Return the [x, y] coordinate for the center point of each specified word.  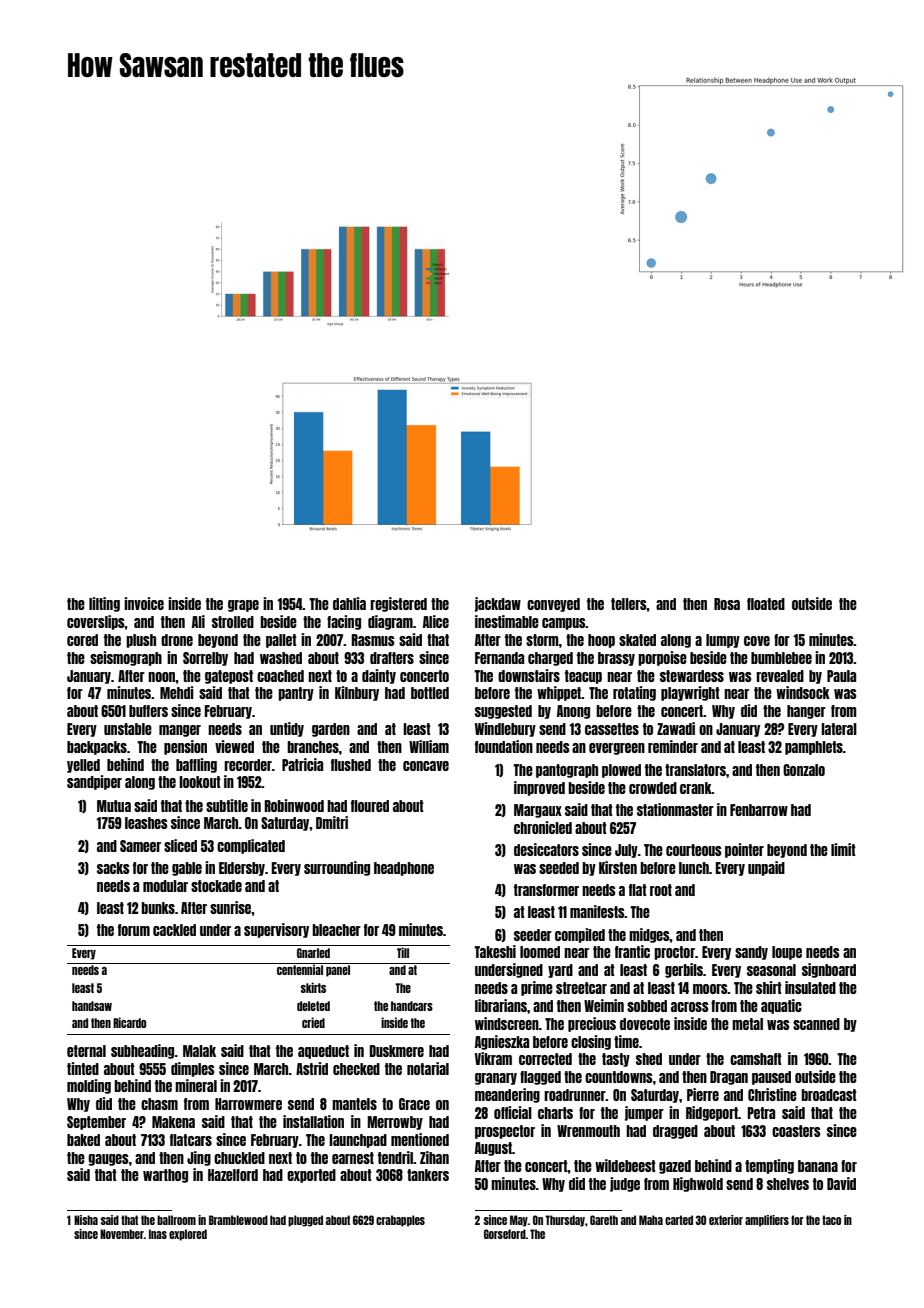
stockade [216, 886]
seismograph [126, 658]
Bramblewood [238, 1220]
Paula [841, 676]
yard [560, 971]
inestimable [507, 621]
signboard [829, 970]
